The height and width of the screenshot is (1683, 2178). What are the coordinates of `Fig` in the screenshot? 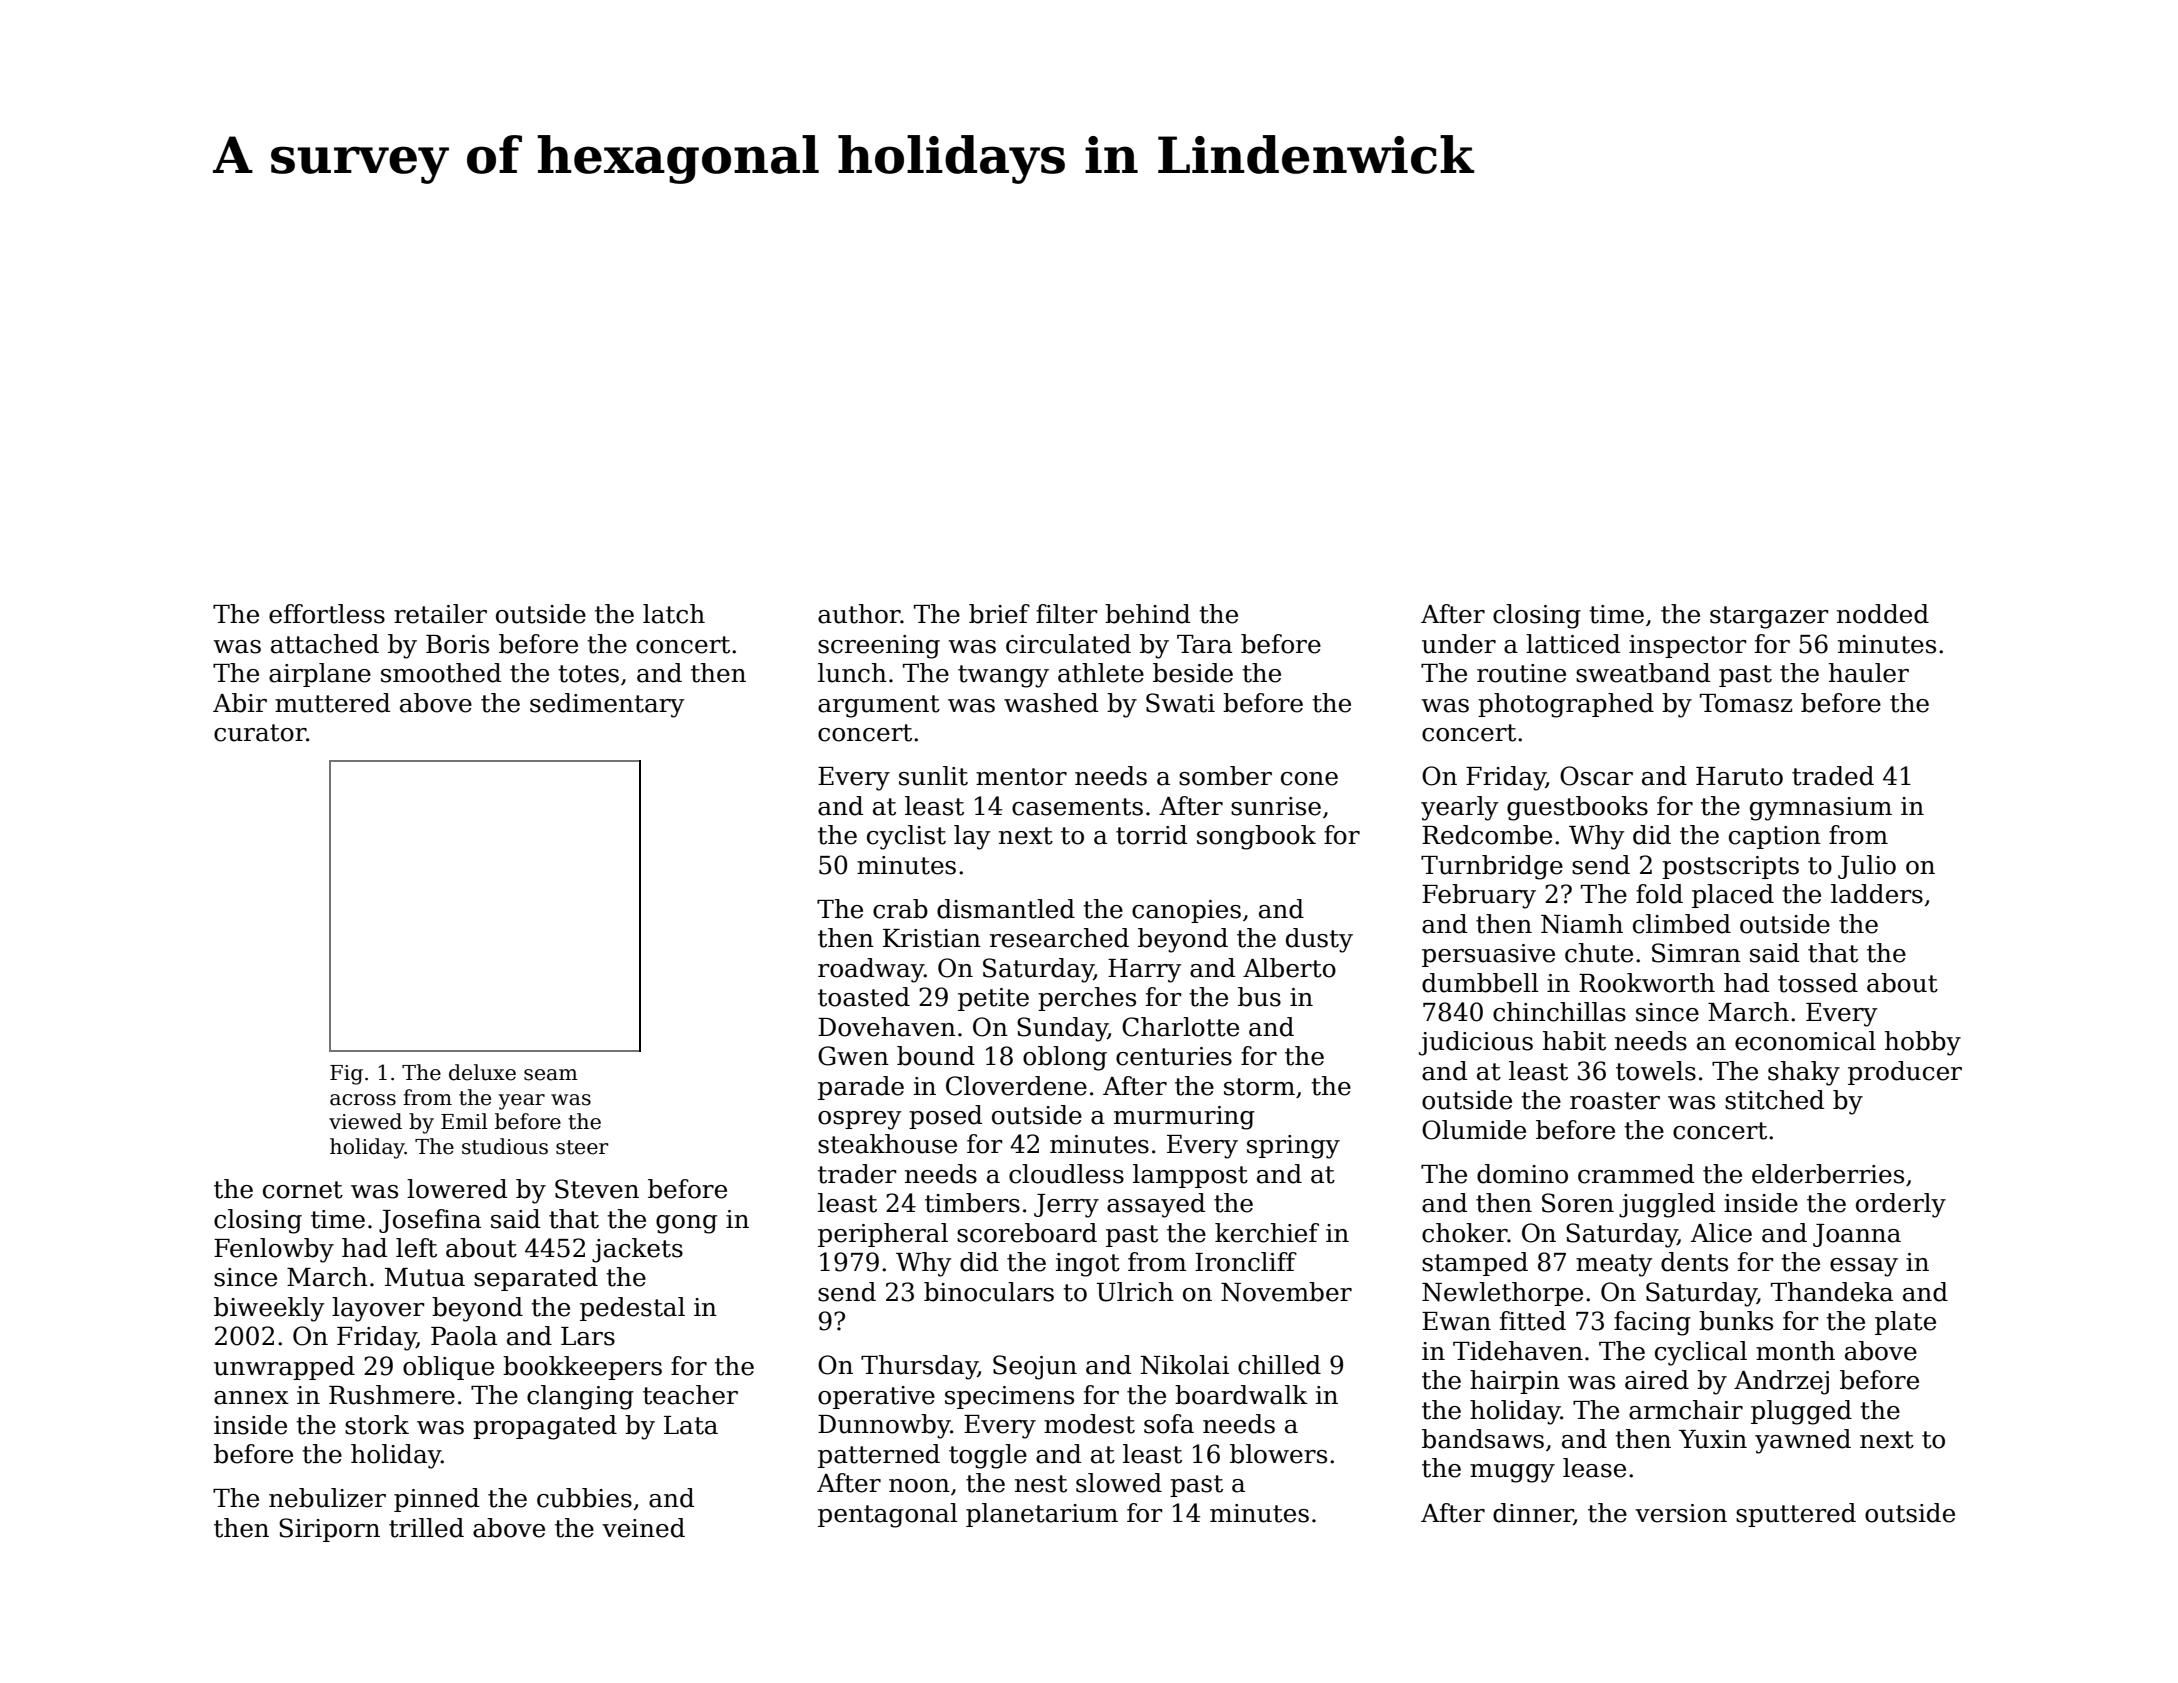 It's located at (346, 1075).
